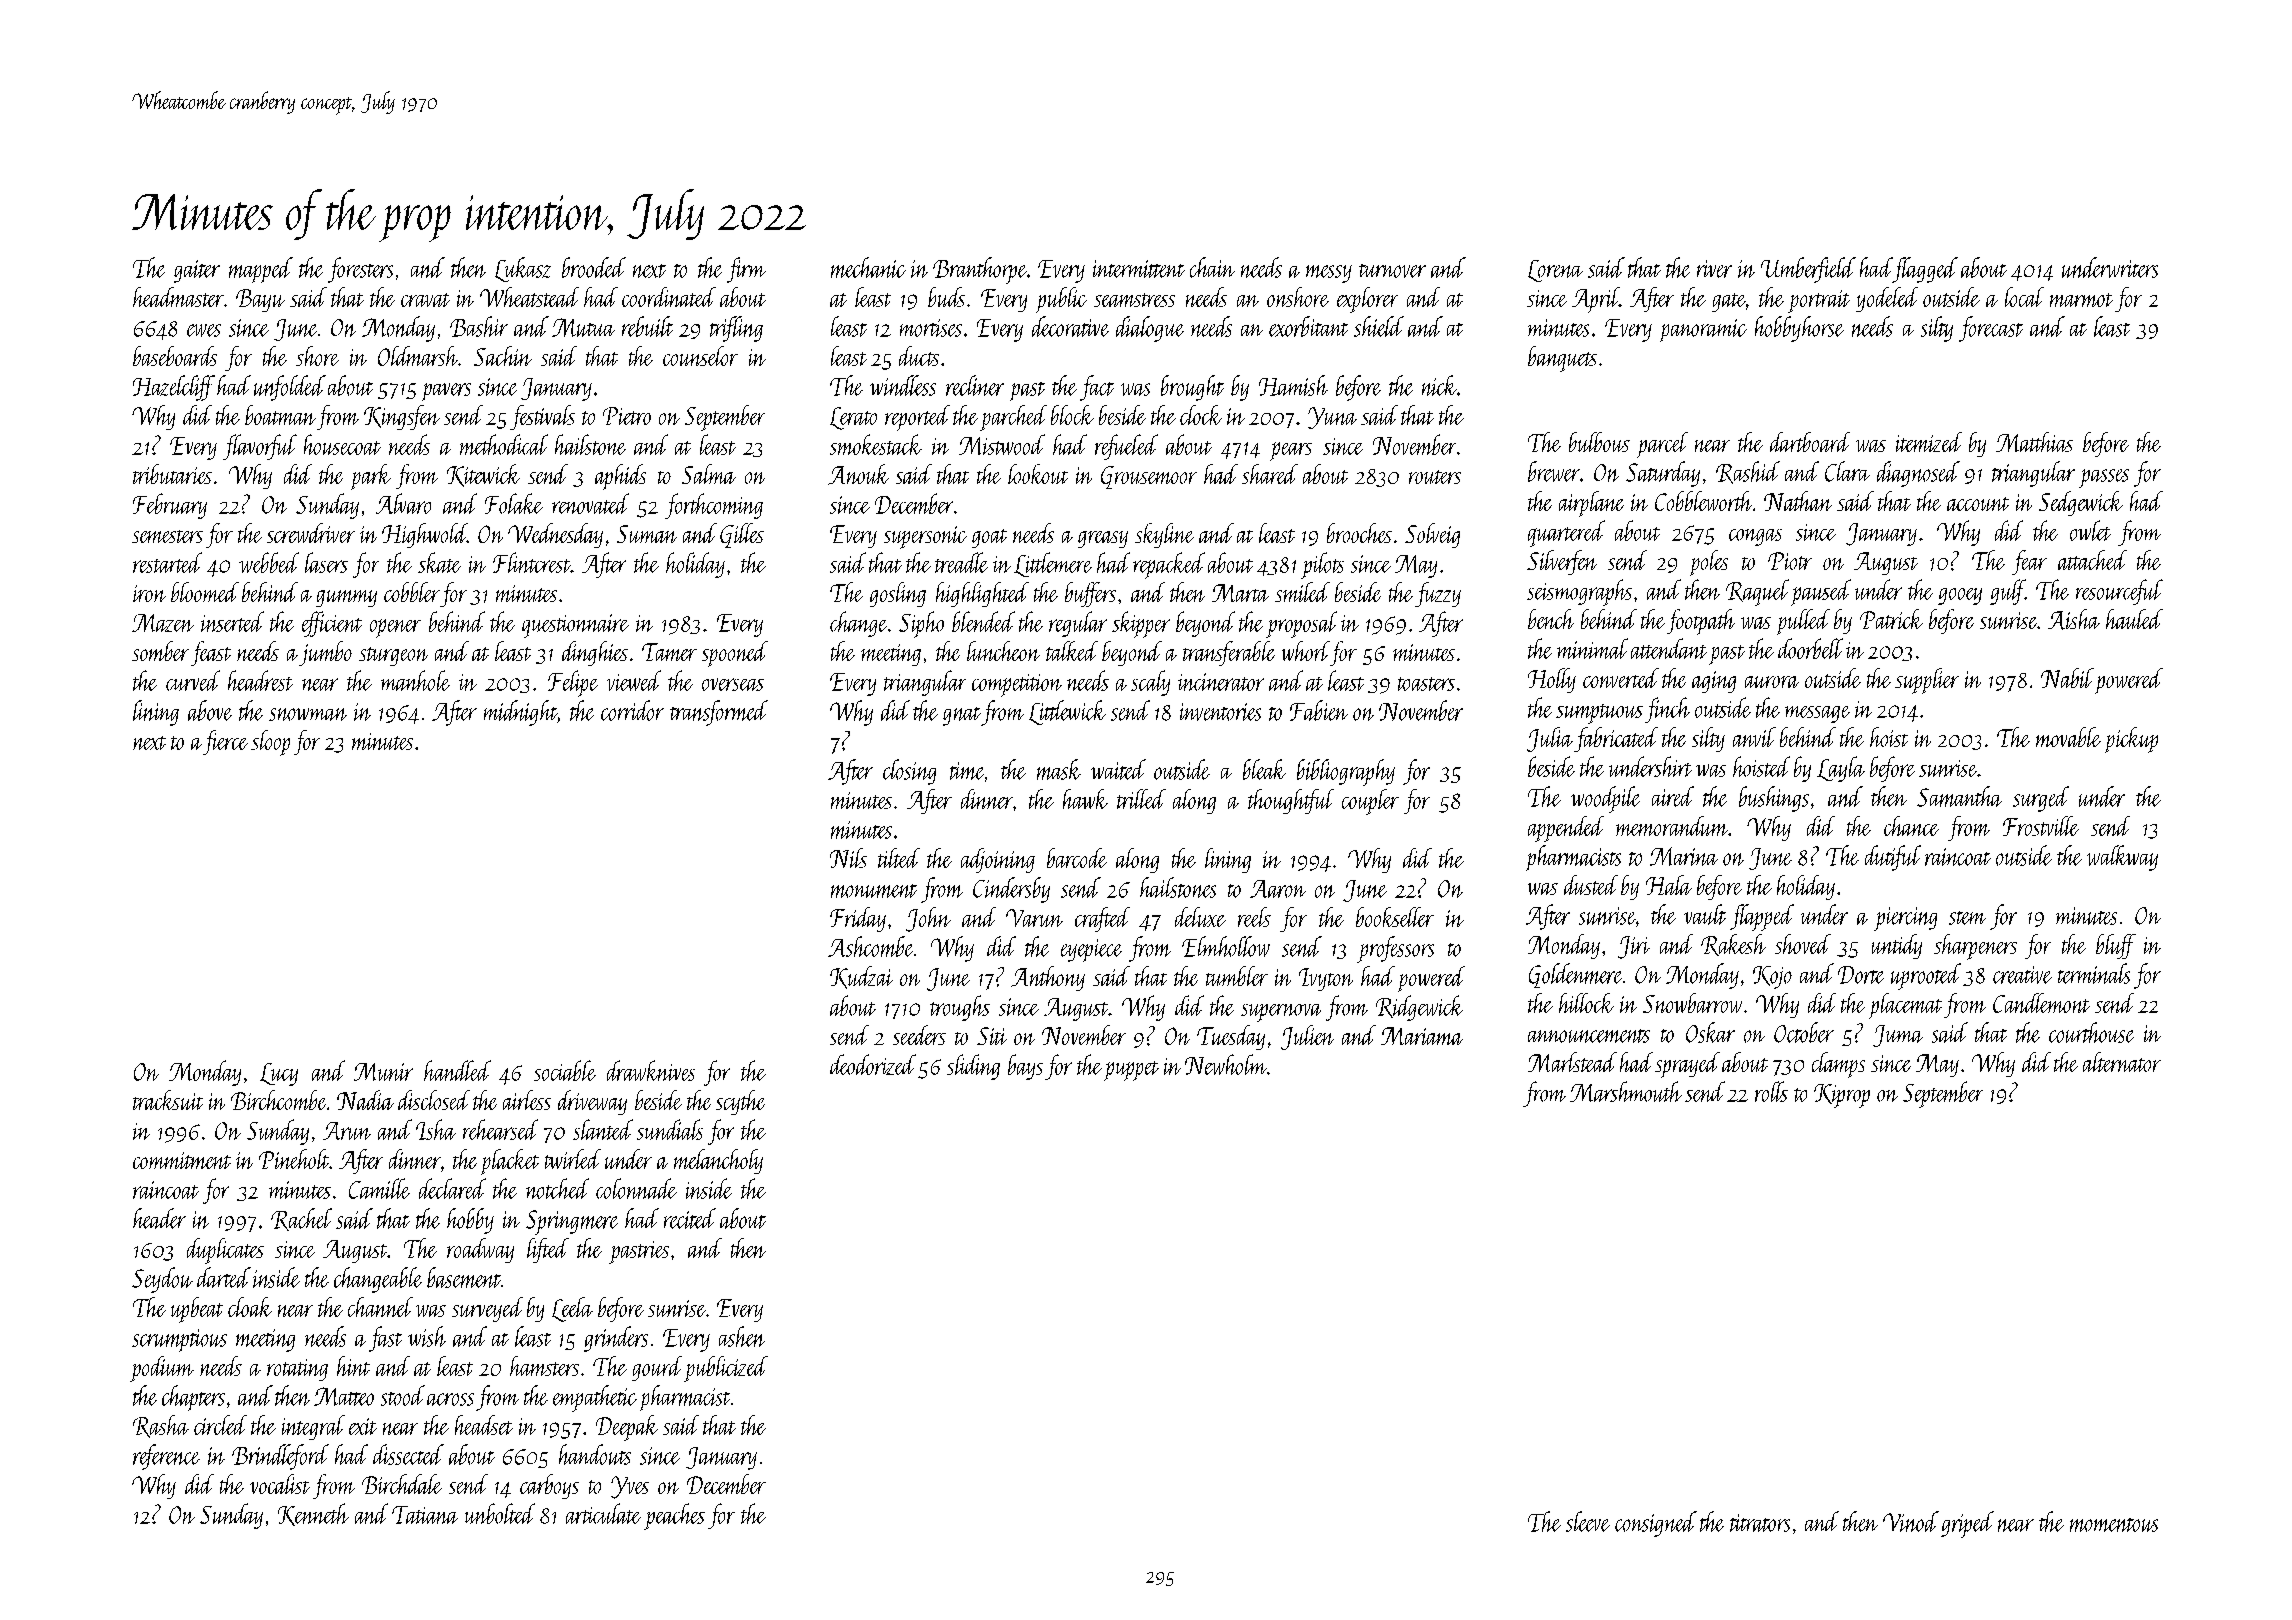 The width and height of the page is (2292, 1620). What do you see at coordinates (168, 1100) in the page?
I see `tracksuit` at bounding box center [168, 1100].
